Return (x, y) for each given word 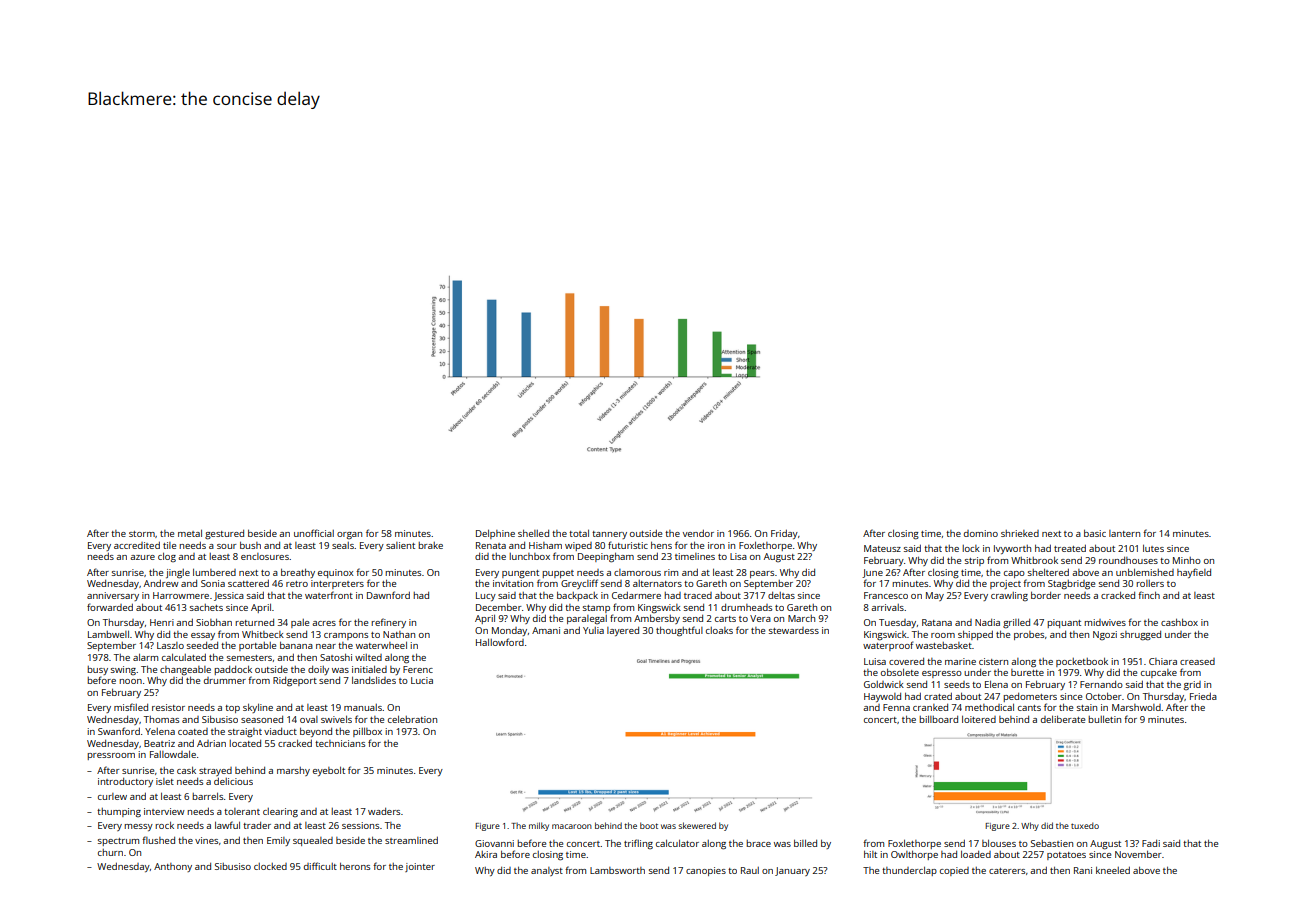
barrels (207, 796)
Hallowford (500, 642)
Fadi (1151, 843)
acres (324, 623)
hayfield (1194, 573)
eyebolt (329, 771)
